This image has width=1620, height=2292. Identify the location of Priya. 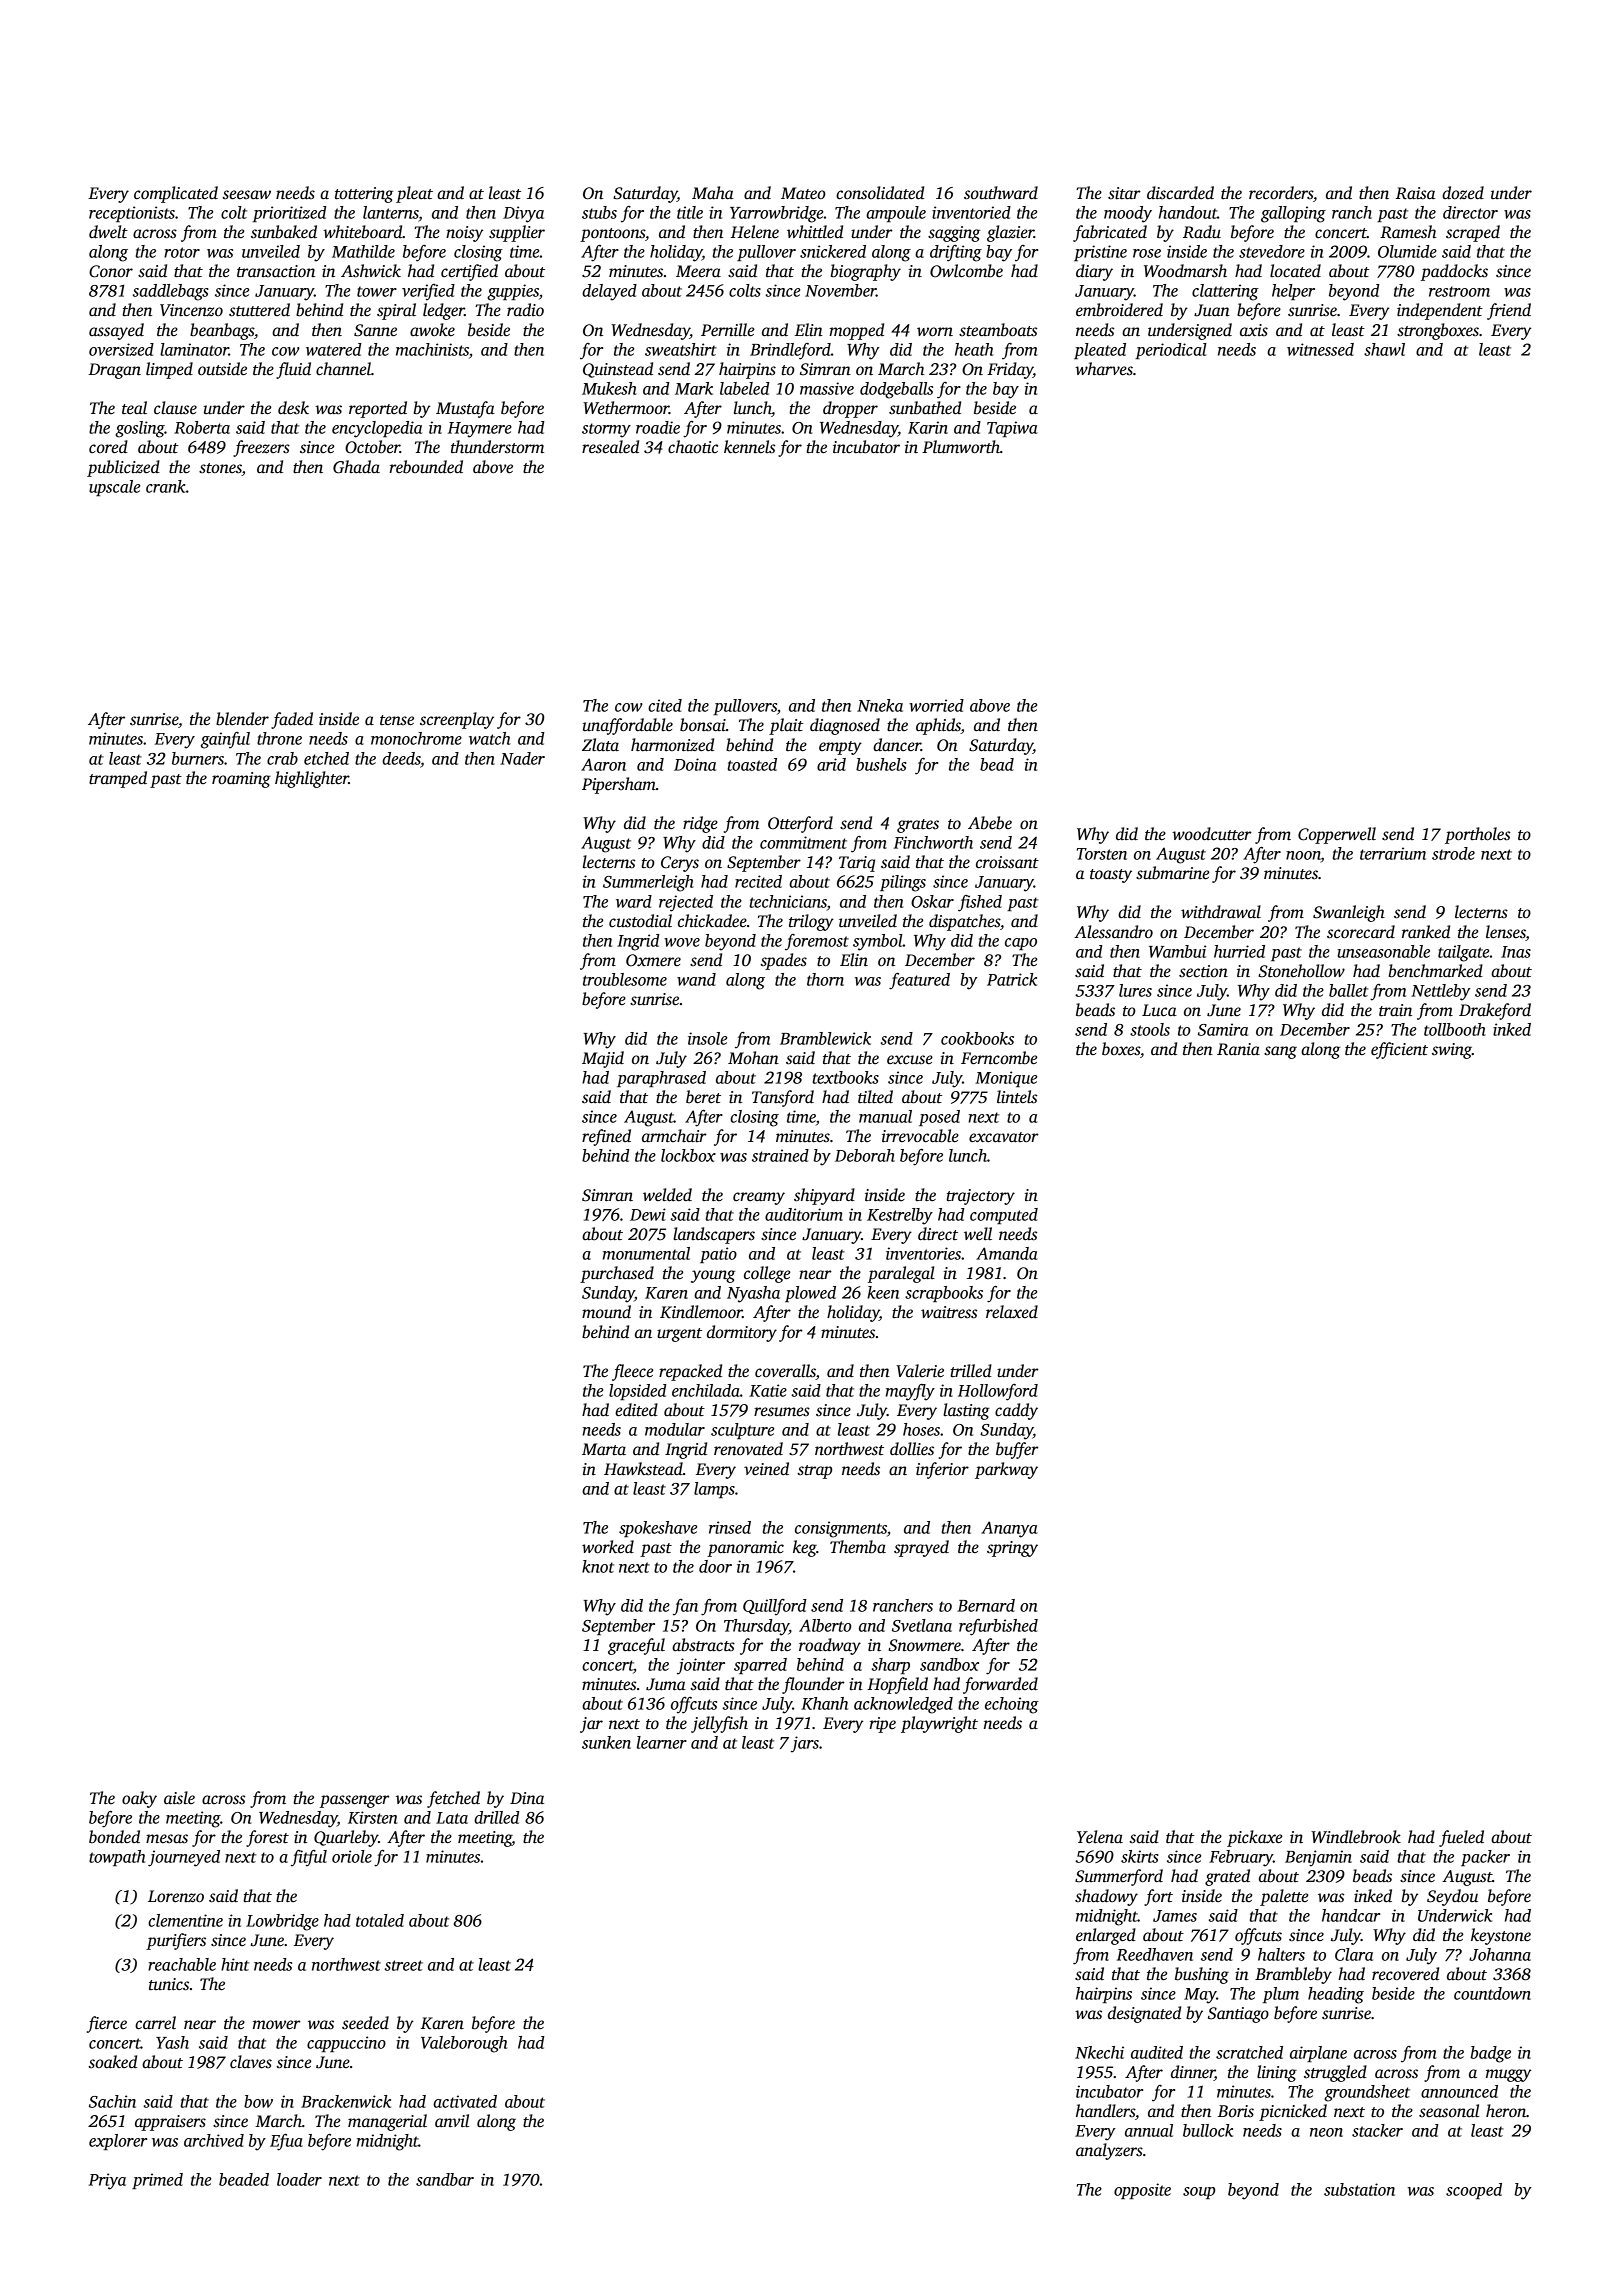
(107, 2181).
